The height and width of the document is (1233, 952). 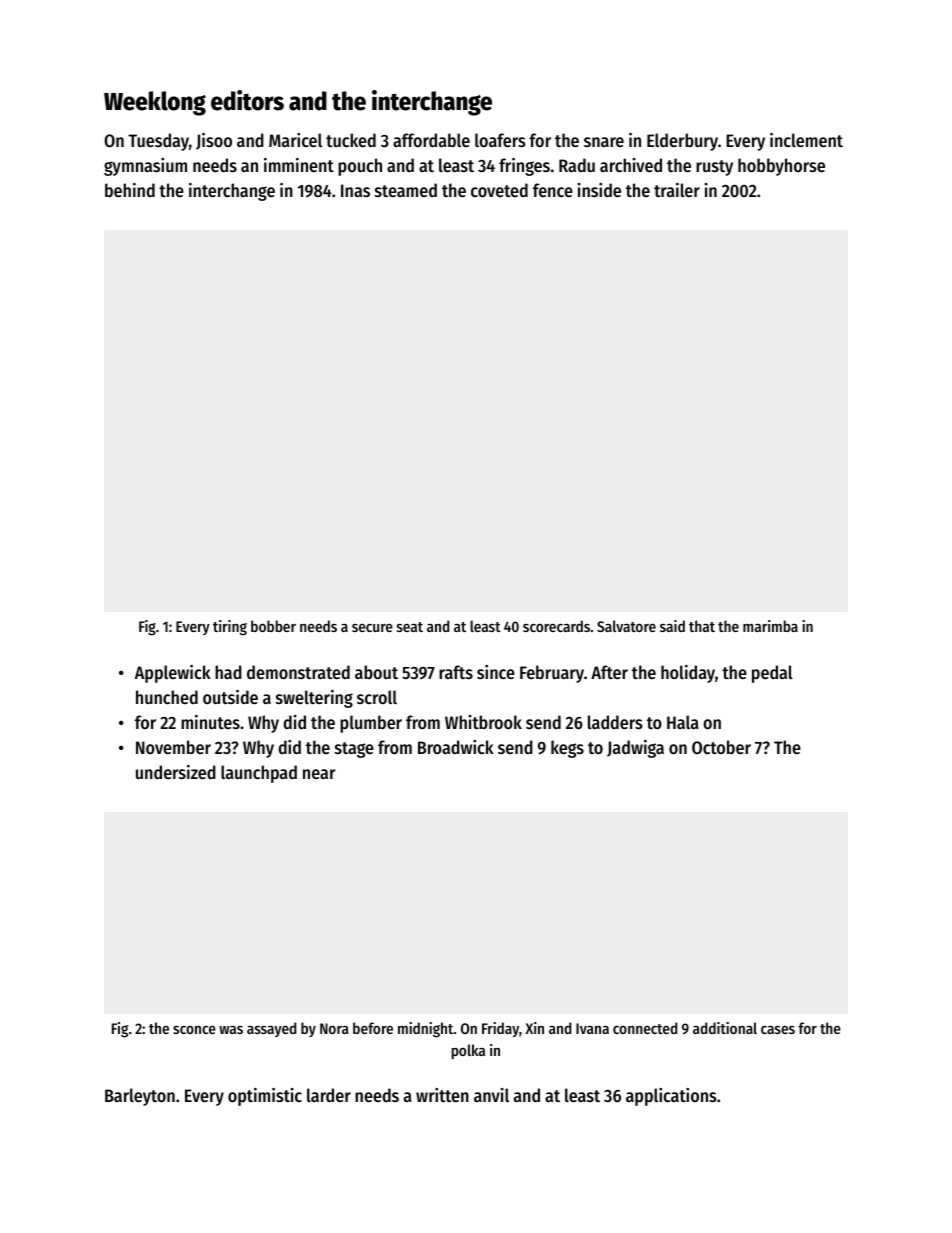 What do you see at coordinates (376, 672) in the document?
I see `about` at bounding box center [376, 672].
